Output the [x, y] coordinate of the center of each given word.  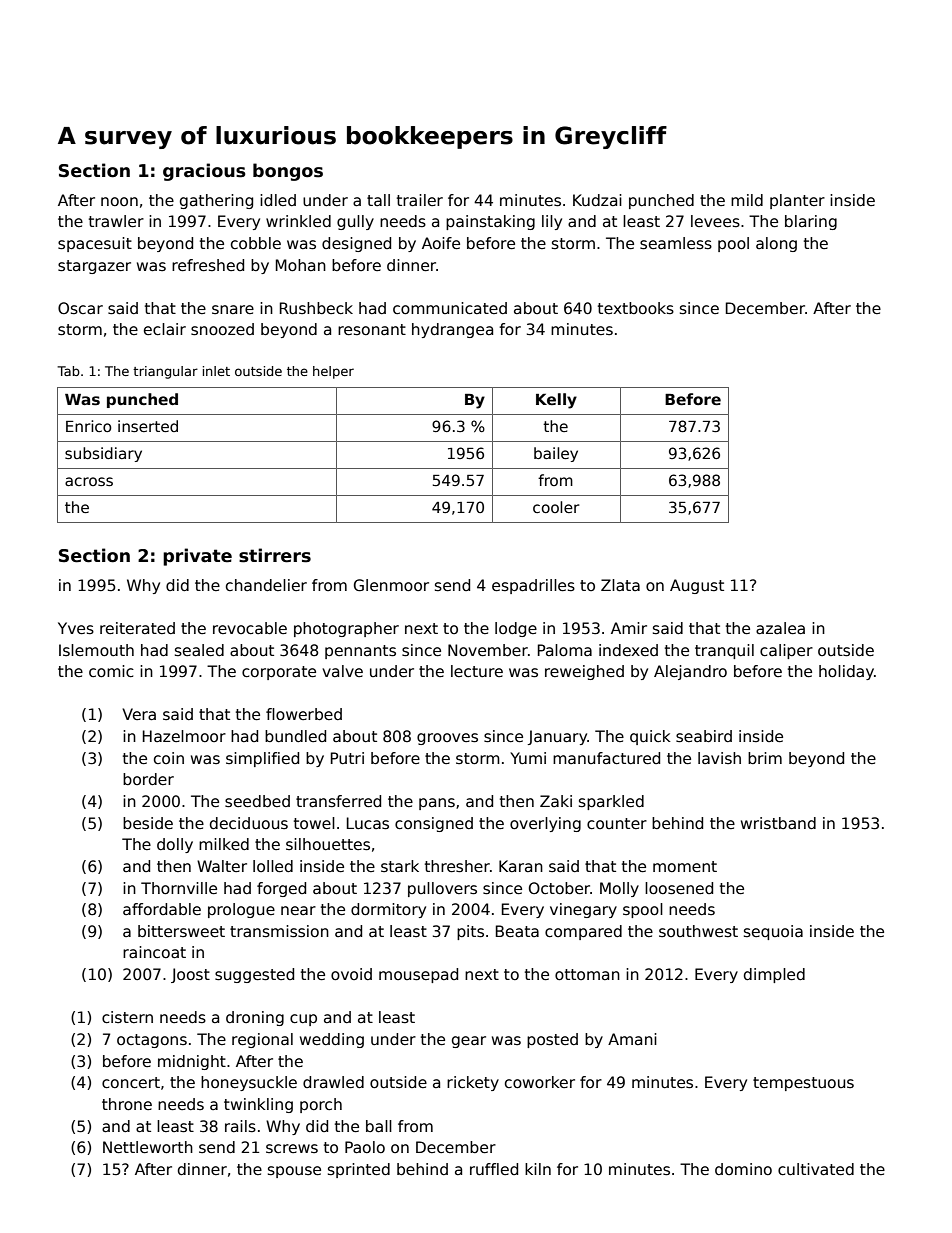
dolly [175, 845]
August [697, 586]
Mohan [301, 265]
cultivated [816, 1169]
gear [469, 1042]
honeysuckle [249, 1083]
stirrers [275, 555]
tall [378, 200]
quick [650, 737]
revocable [250, 628]
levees [715, 221]
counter [617, 823]
